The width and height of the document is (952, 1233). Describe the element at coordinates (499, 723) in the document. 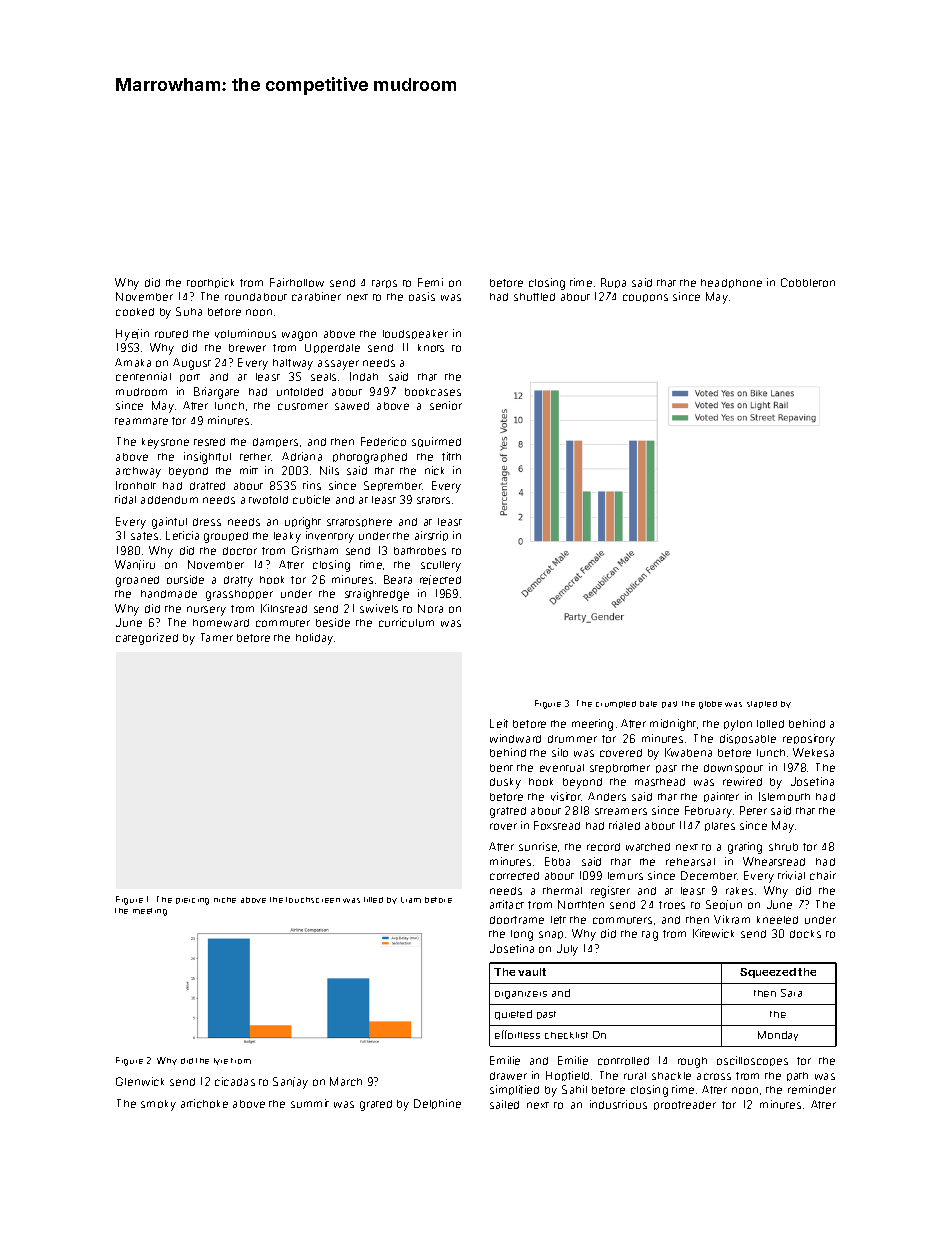

I see `Leif` at that location.
